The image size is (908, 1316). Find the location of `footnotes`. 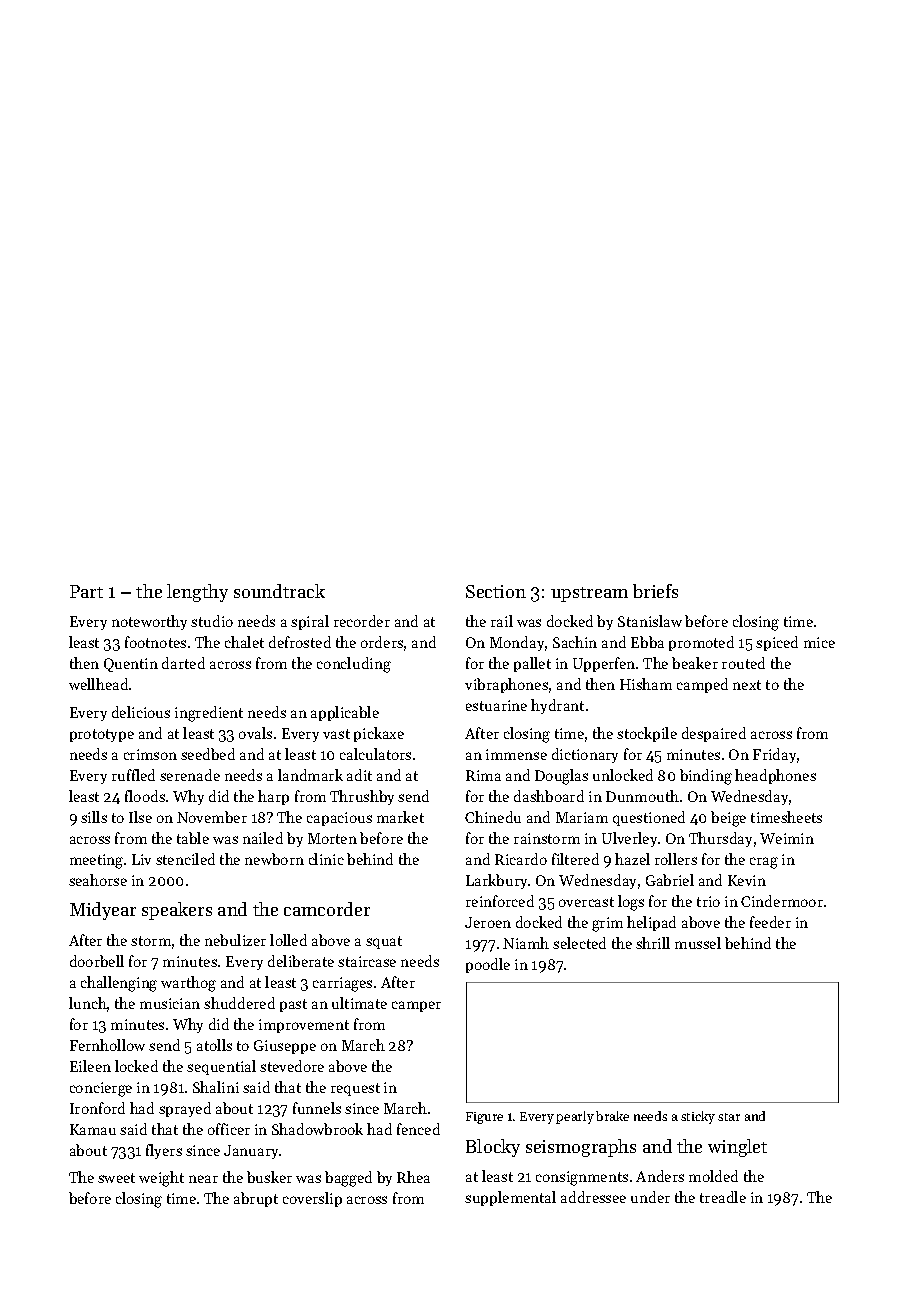

footnotes is located at coordinates (155, 642).
